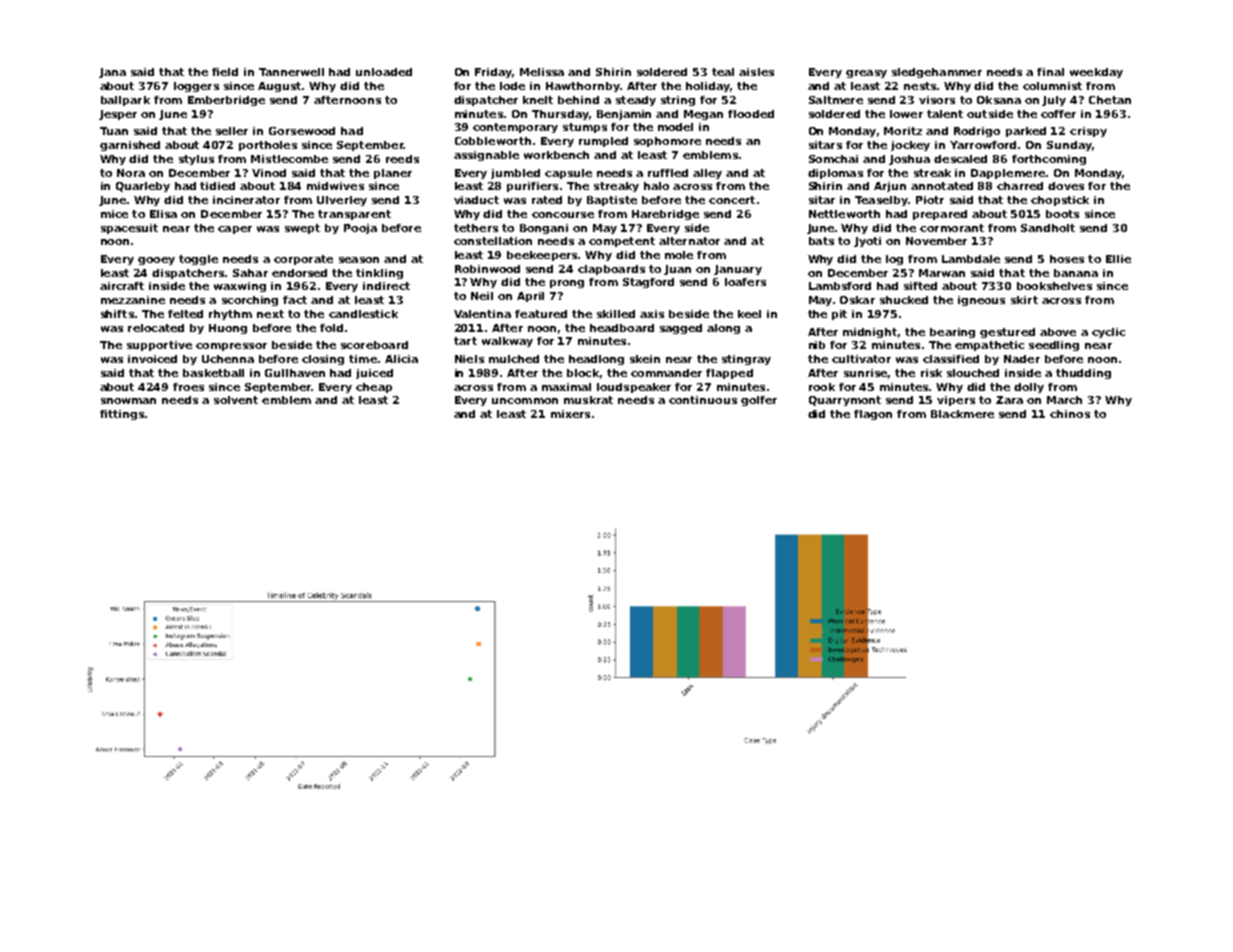  What do you see at coordinates (295, 300) in the image?
I see `fact` at bounding box center [295, 300].
